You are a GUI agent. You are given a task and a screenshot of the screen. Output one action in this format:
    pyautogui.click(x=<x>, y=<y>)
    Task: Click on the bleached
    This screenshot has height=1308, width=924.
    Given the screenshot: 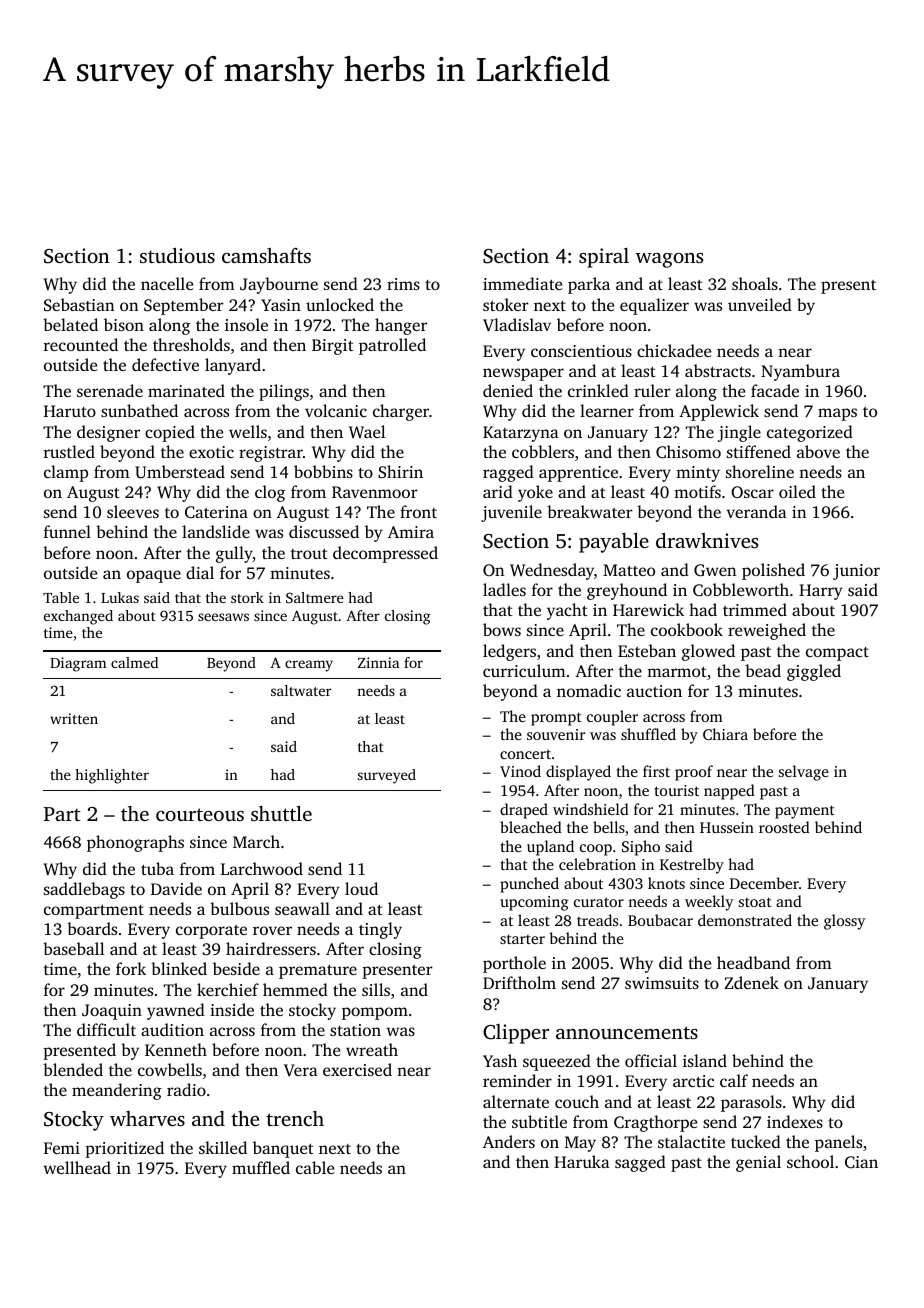 What is the action you would take?
    pyautogui.click(x=531, y=827)
